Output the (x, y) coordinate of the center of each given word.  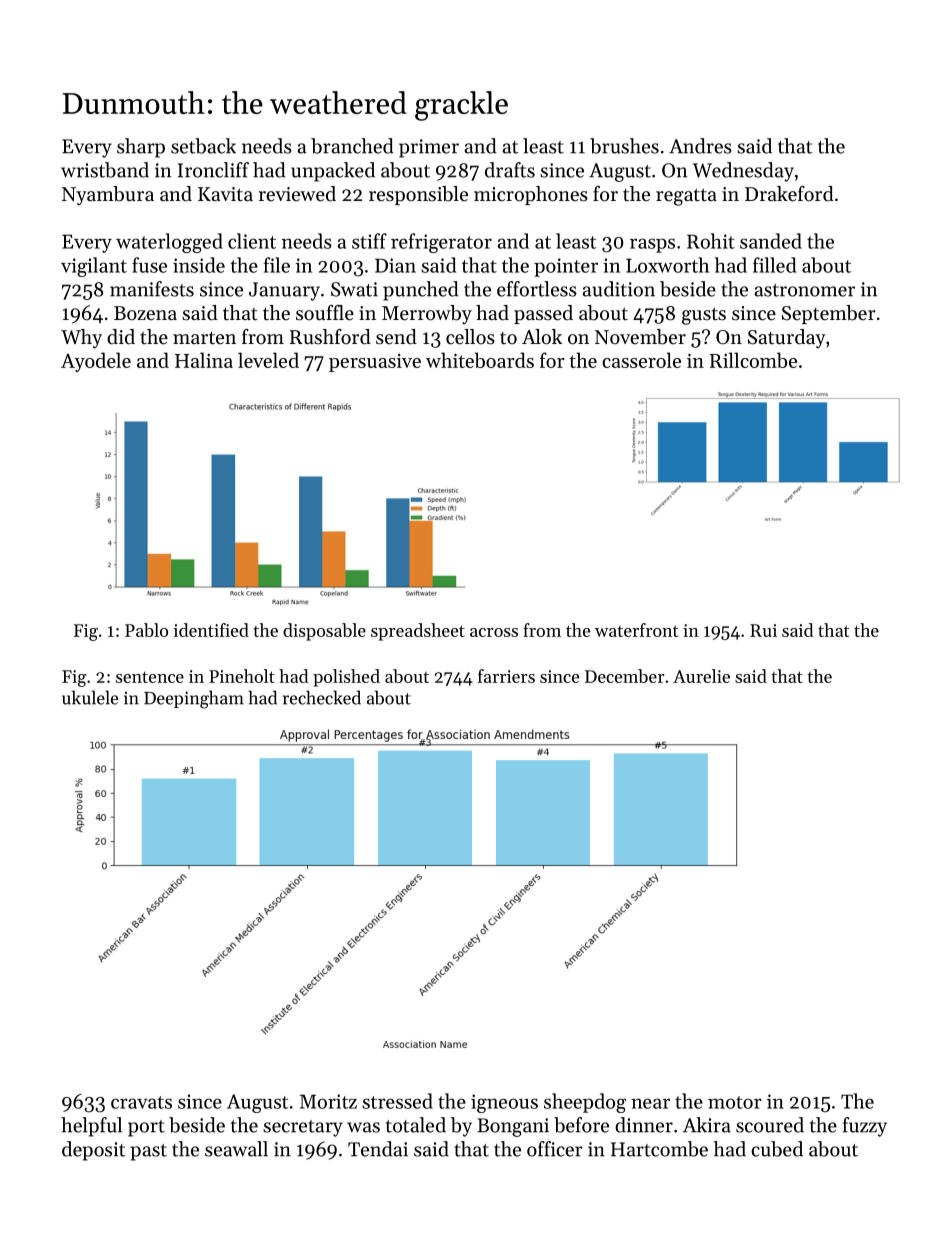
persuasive (375, 363)
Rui (763, 630)
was (363, 1127)
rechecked (322, 697)
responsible (418, 195)
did (121, 336)
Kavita (225, 194)
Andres (700, 146)
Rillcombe (753, 360)
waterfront (636, 630)
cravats (141, 1102)
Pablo (146, 630)
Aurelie (701, 676)
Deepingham (194, 699)
